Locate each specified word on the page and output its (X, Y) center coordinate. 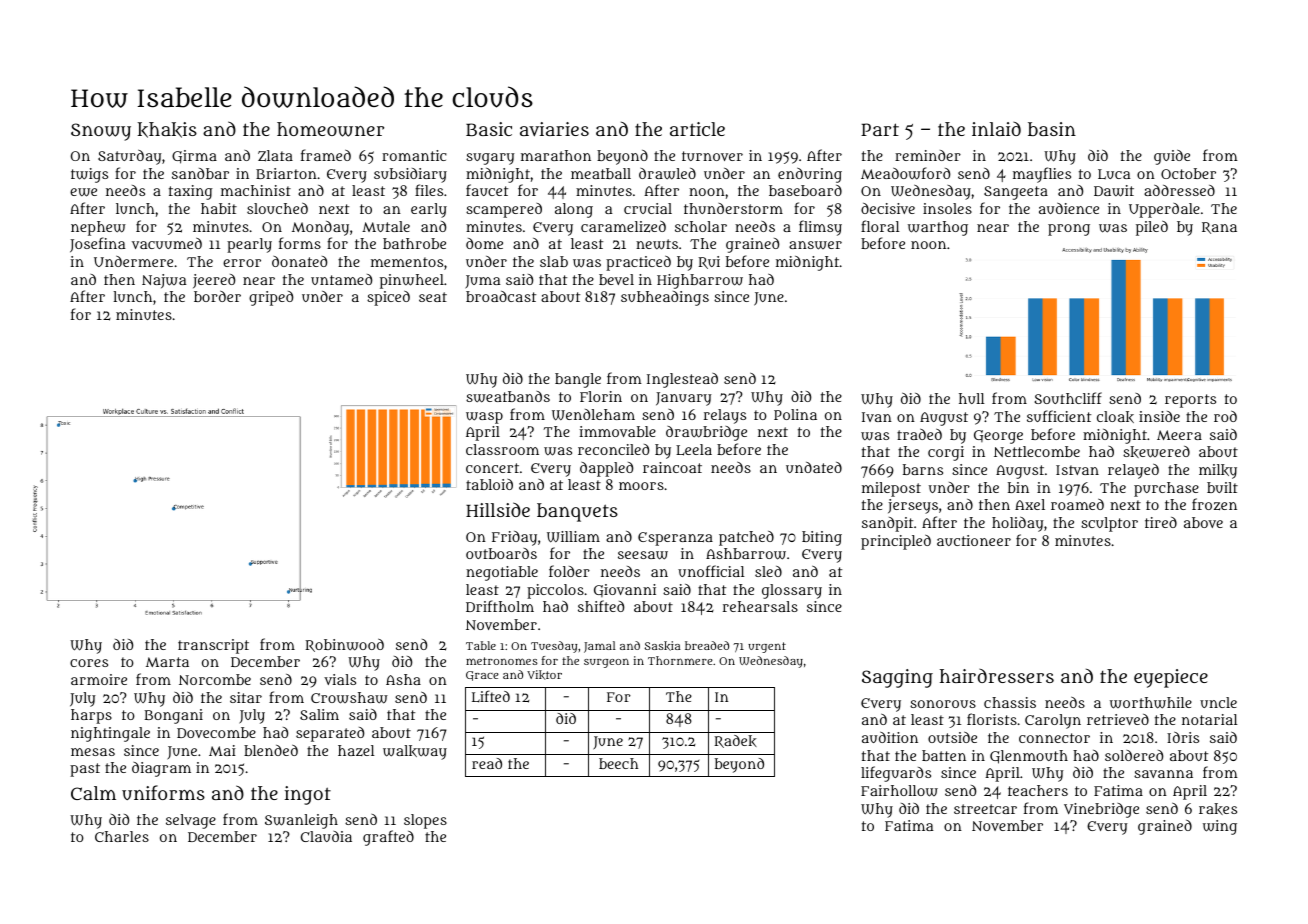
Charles (122, 836)
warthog (938, 228)
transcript (213, 646)
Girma (194, 157)
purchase (1166, 489)
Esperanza (675, 539)
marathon (556, 155)
